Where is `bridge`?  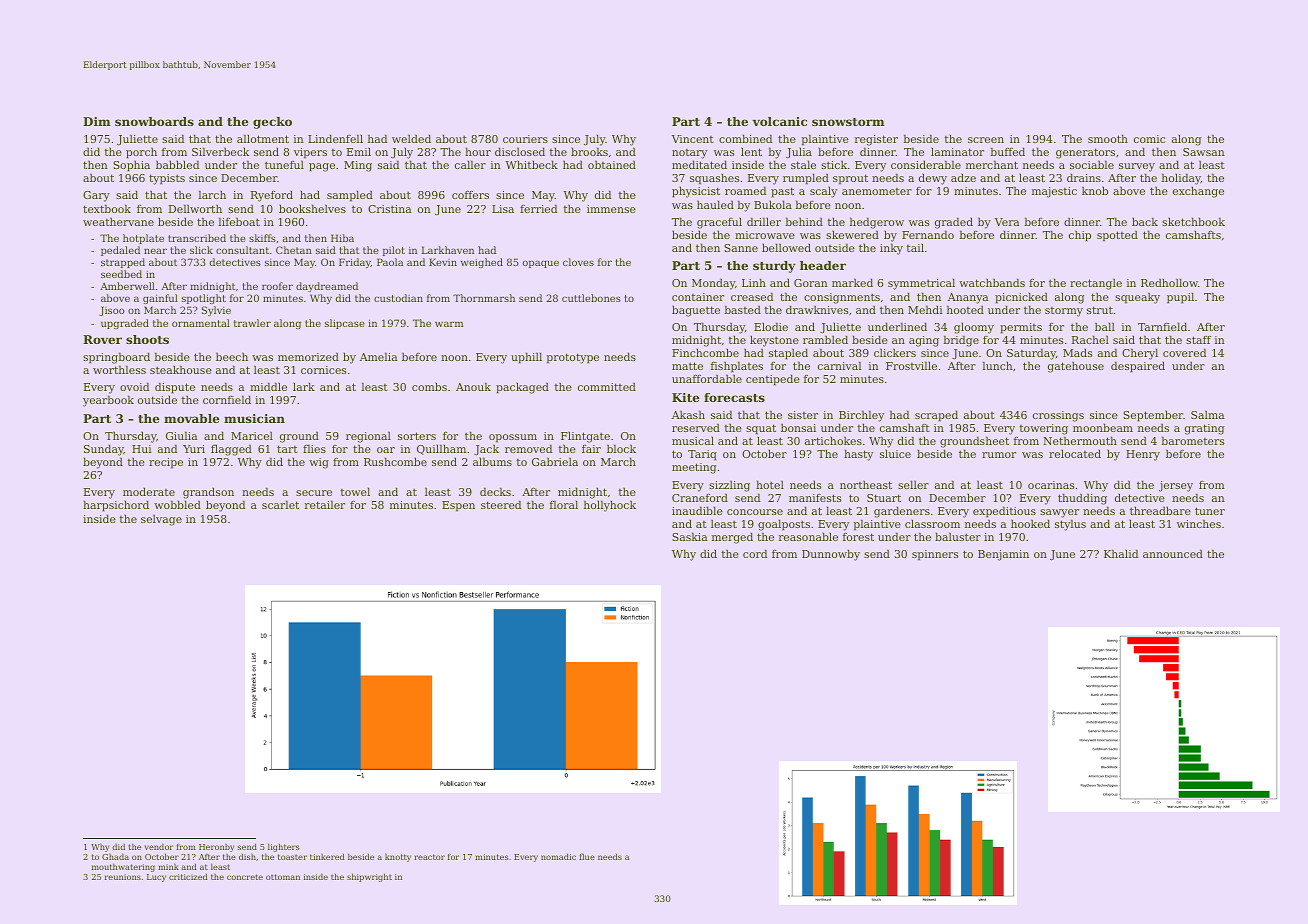
bridge is located at coordinates (961, 341).
